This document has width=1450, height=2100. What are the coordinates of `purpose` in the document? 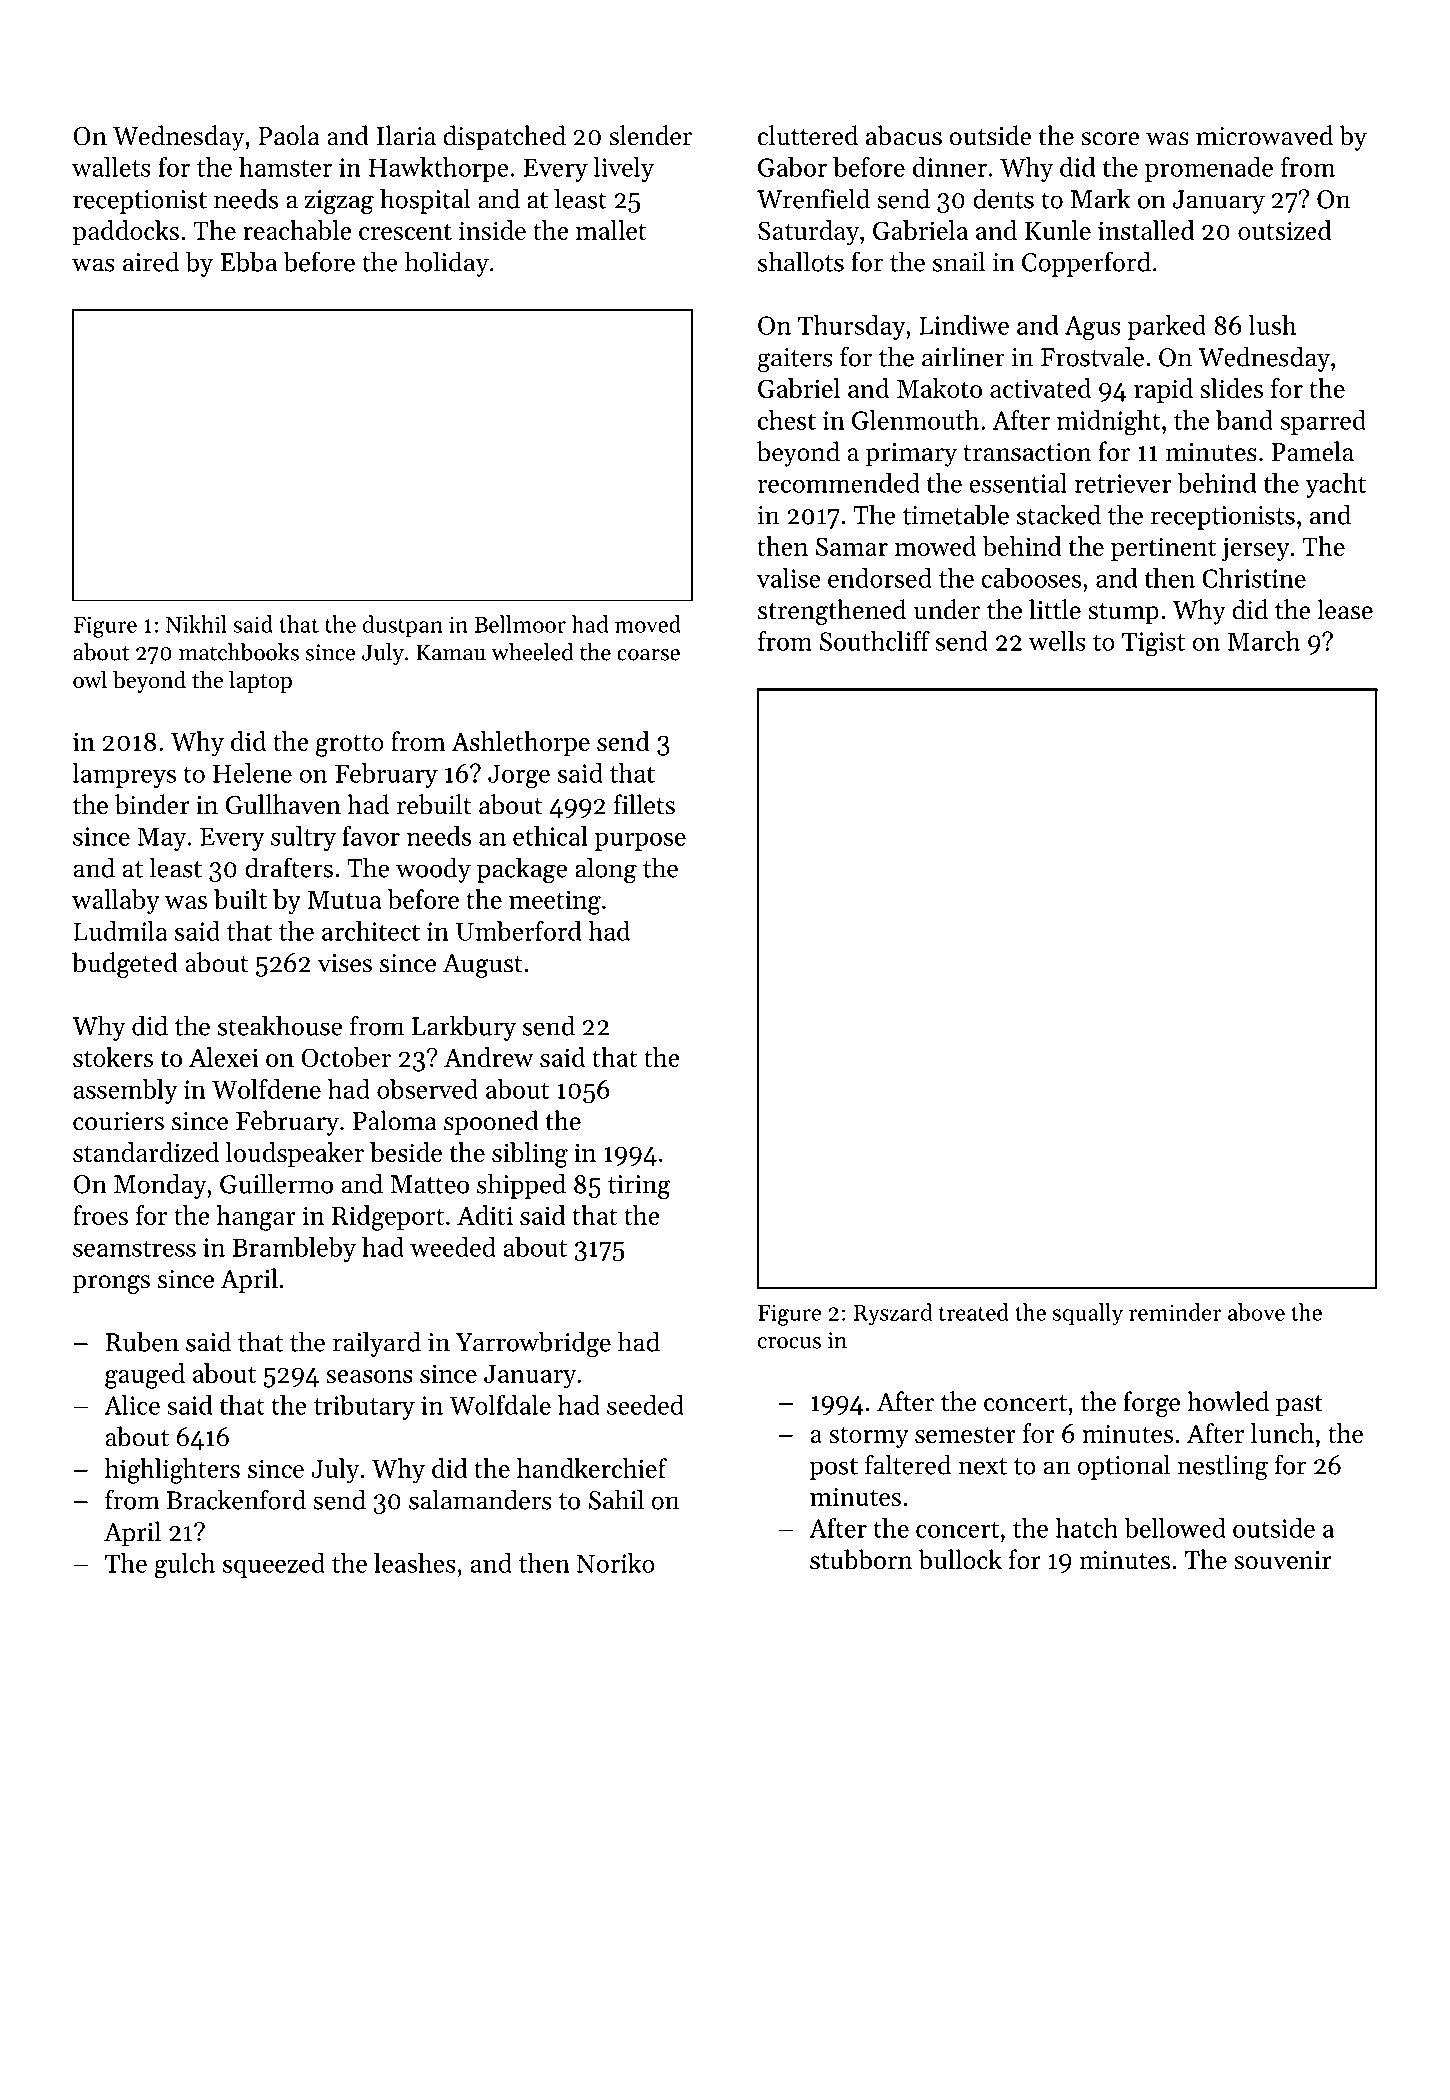 It's located at (640, 842).
